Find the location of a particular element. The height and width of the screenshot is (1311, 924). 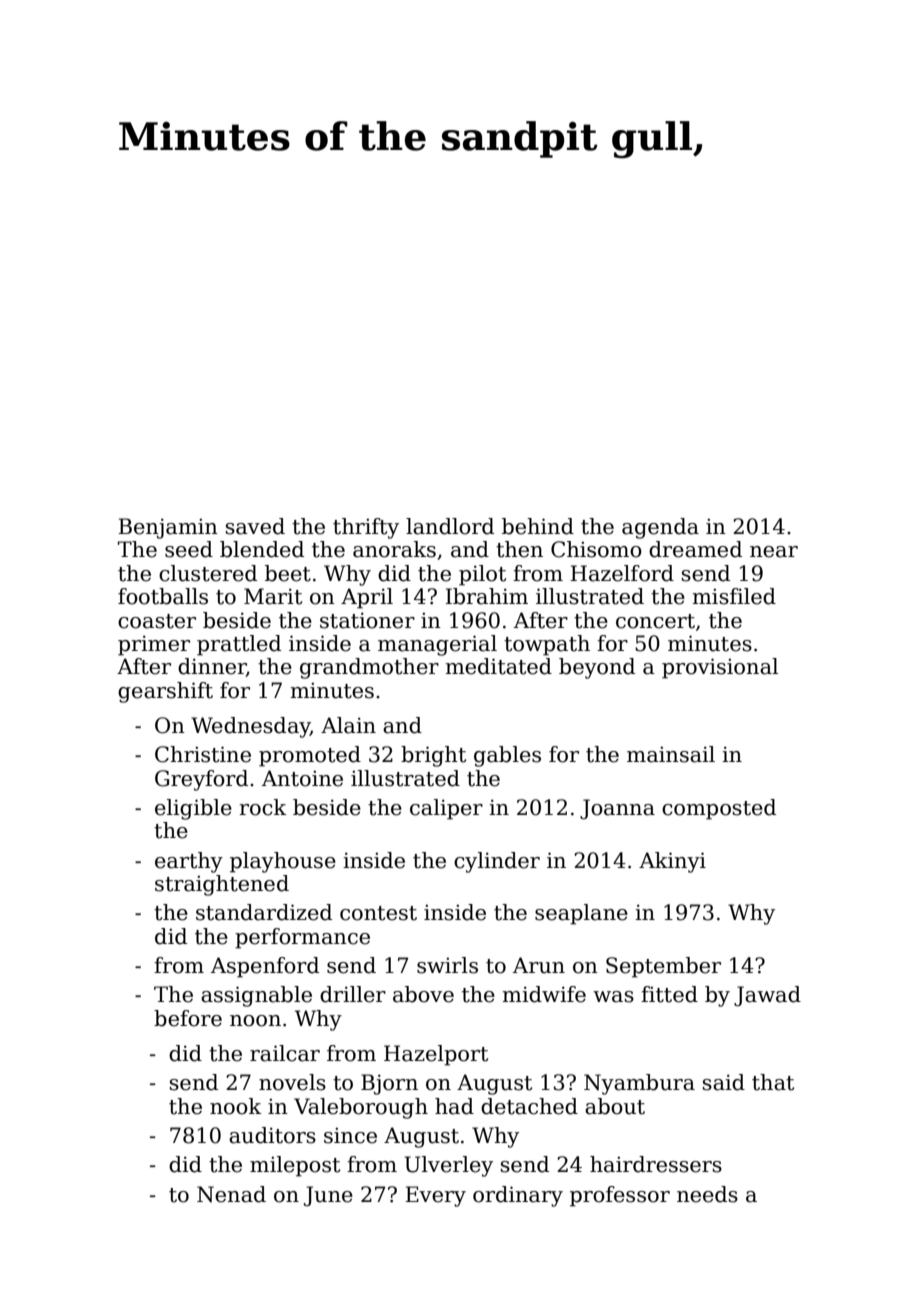

concert is located at coordinates (655, 621).
